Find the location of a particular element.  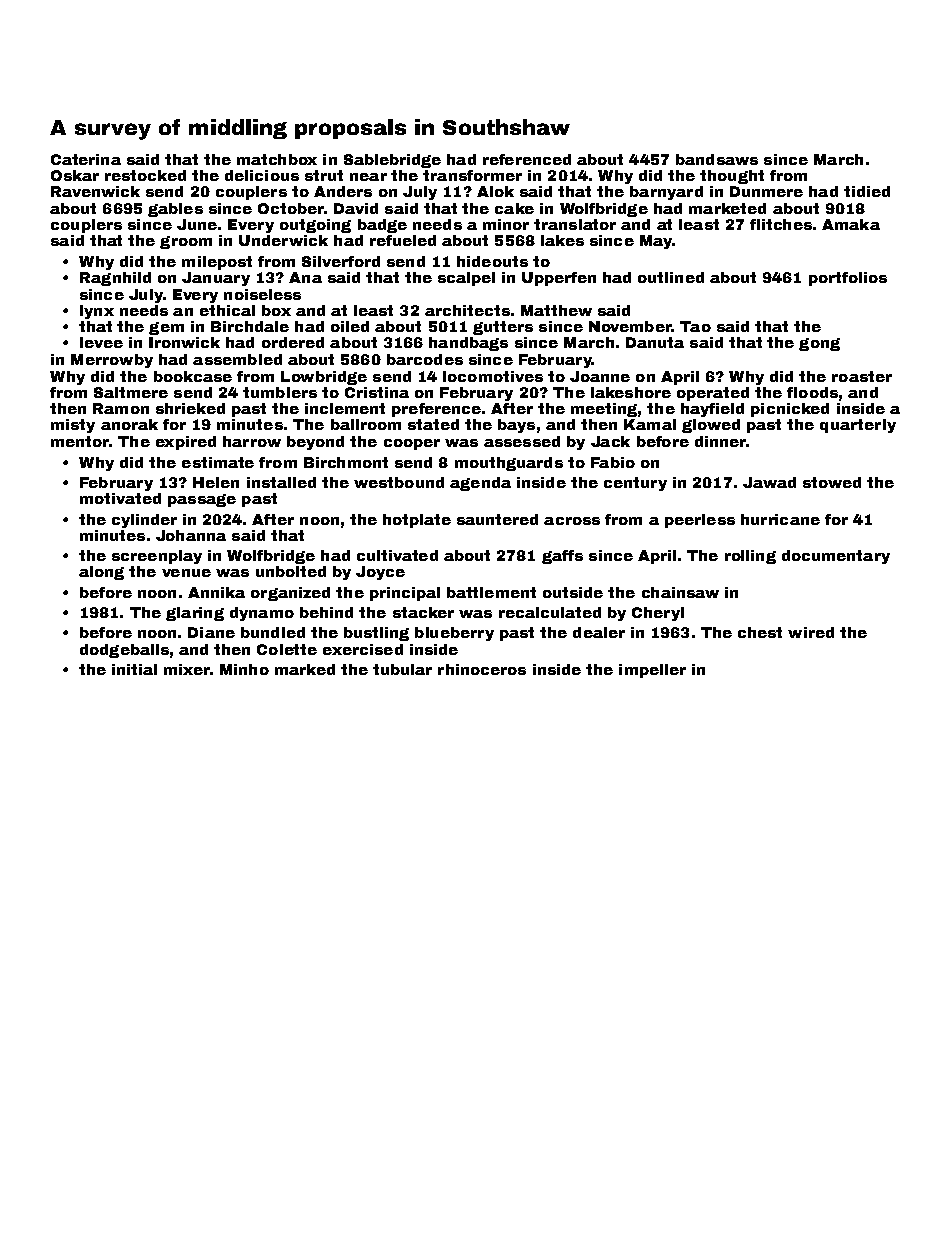

translator is located at coordinates (575, 224).
